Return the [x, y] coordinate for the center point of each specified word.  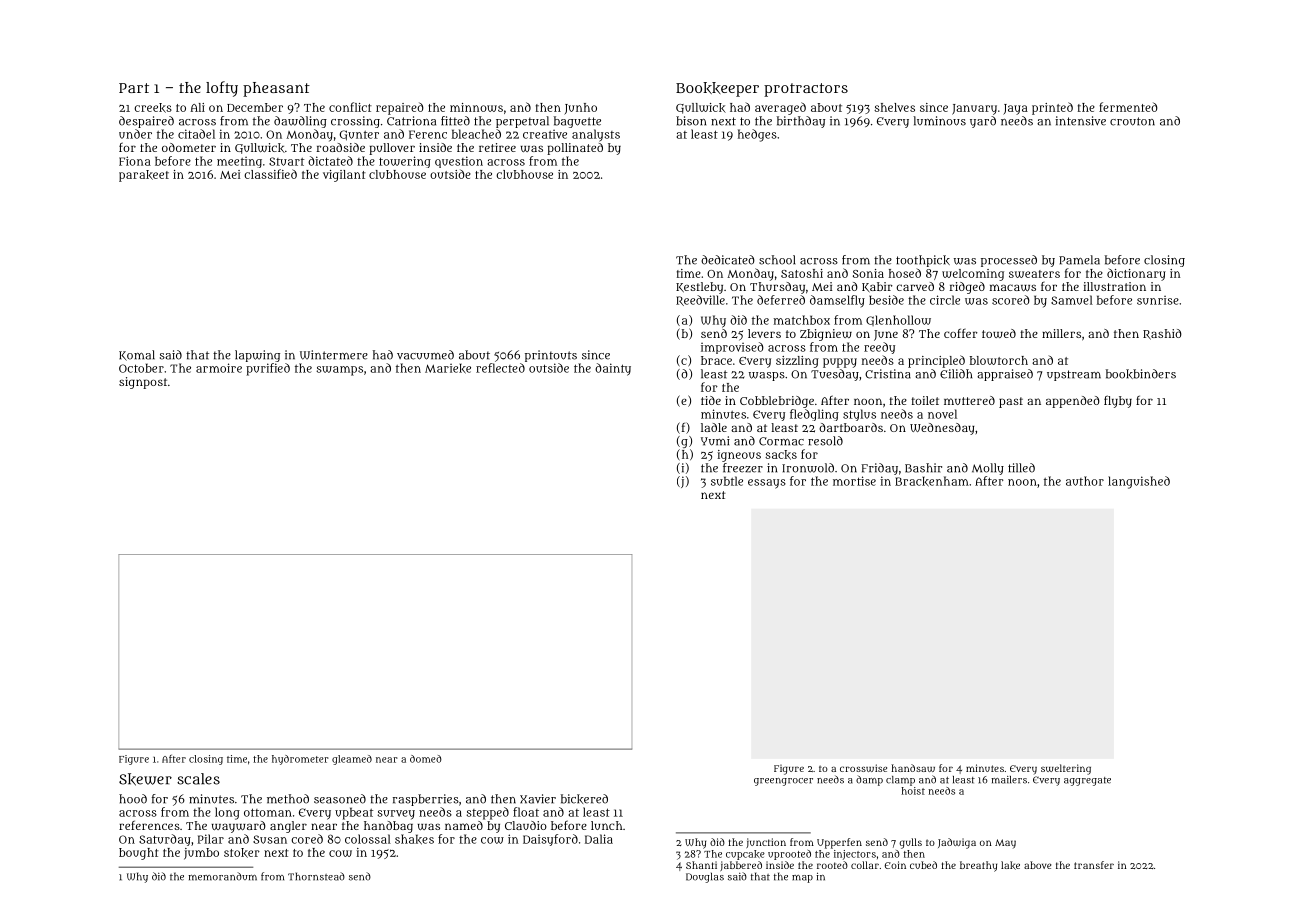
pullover [392, 149]
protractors [806, 90]
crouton [1132, 121]
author [1085, 481]
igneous [739, 456]
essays [767, 484]
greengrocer [783, 782]
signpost [143, 383]
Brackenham [932, 481]
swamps [339, 371]
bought [139, 854]
